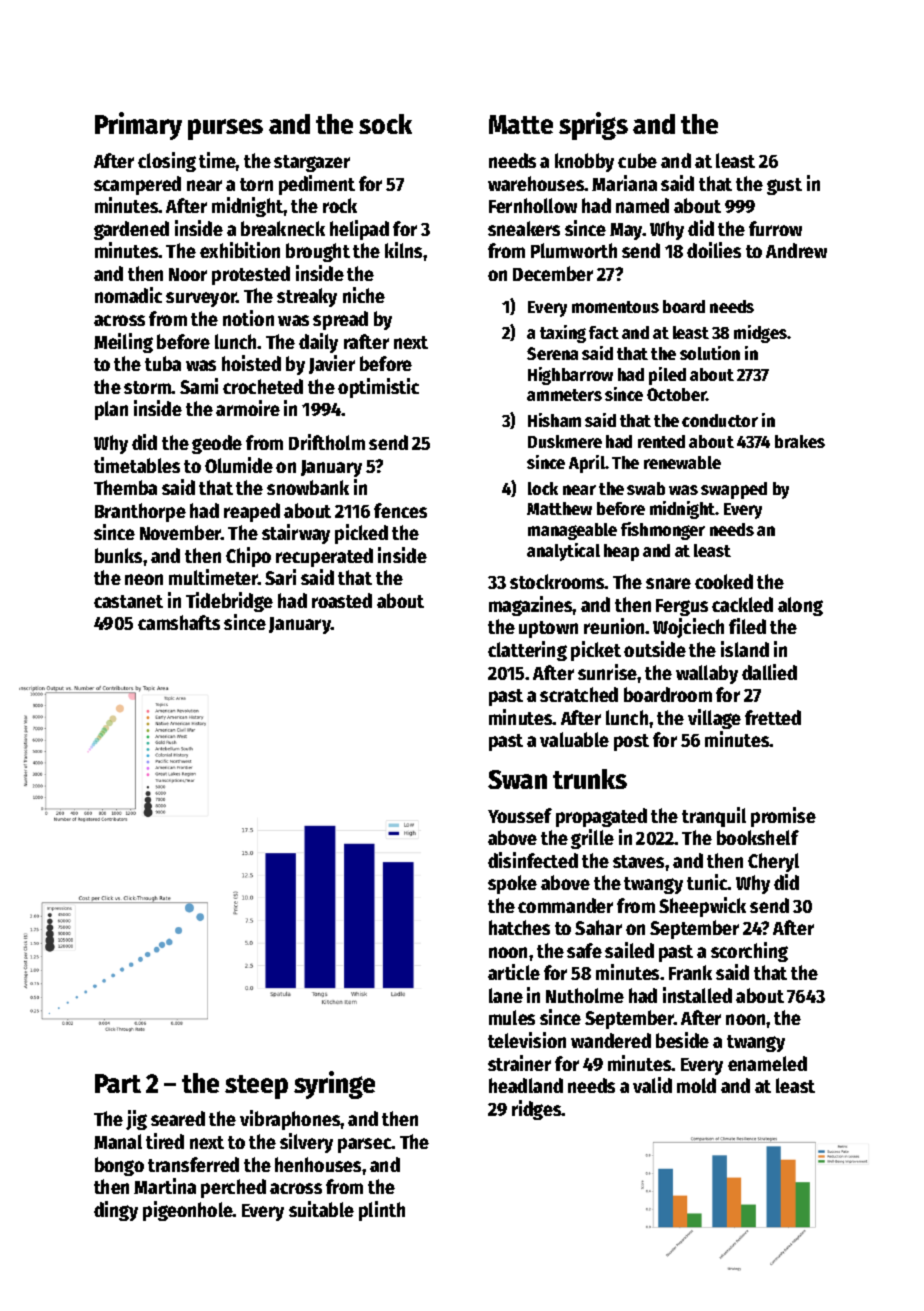  Describe the element at coordinates (574, 250) in the image. I see `Plumworth` at that location.
